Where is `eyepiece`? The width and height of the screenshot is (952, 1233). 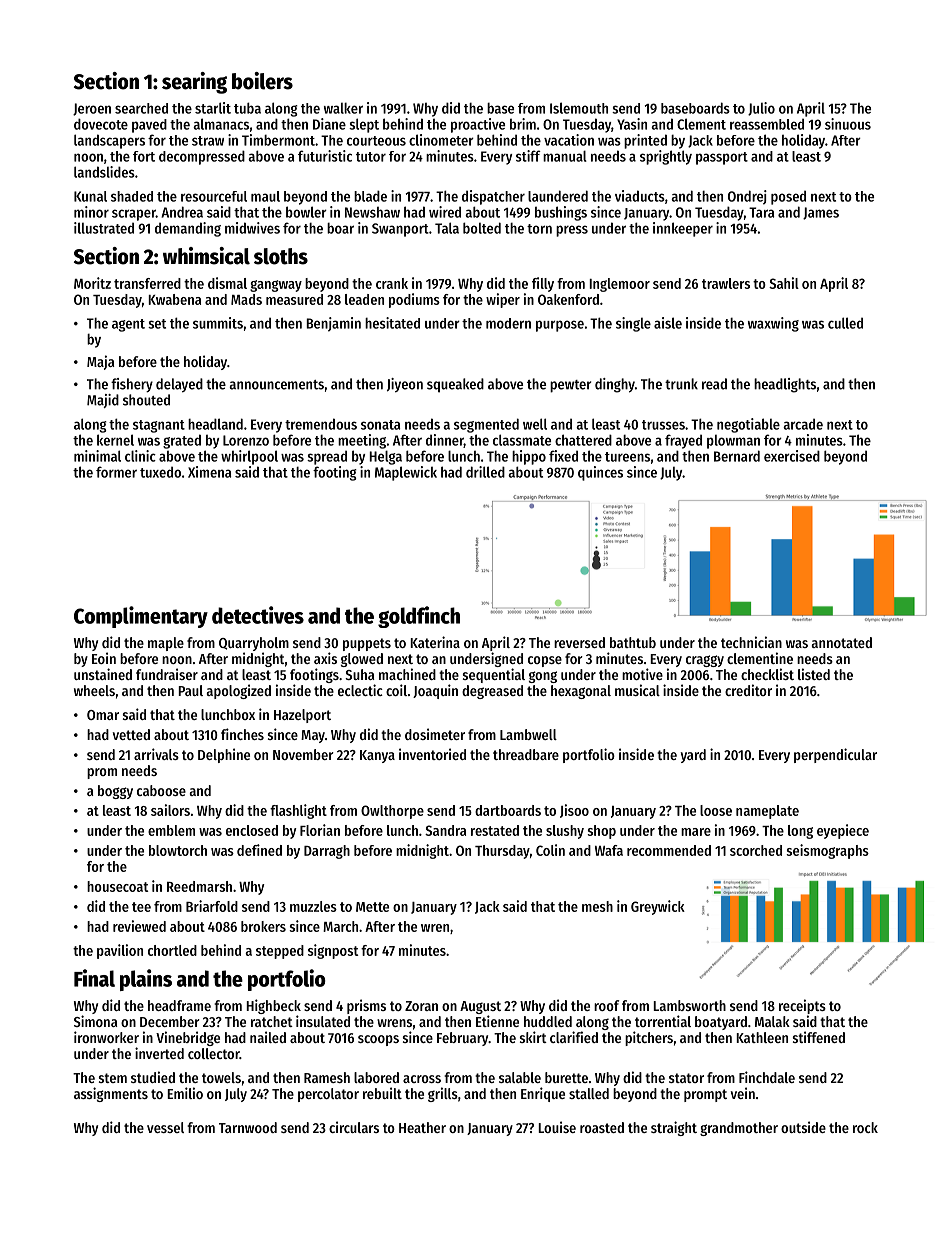
eyepiece is located at coordinates (843, 831).
